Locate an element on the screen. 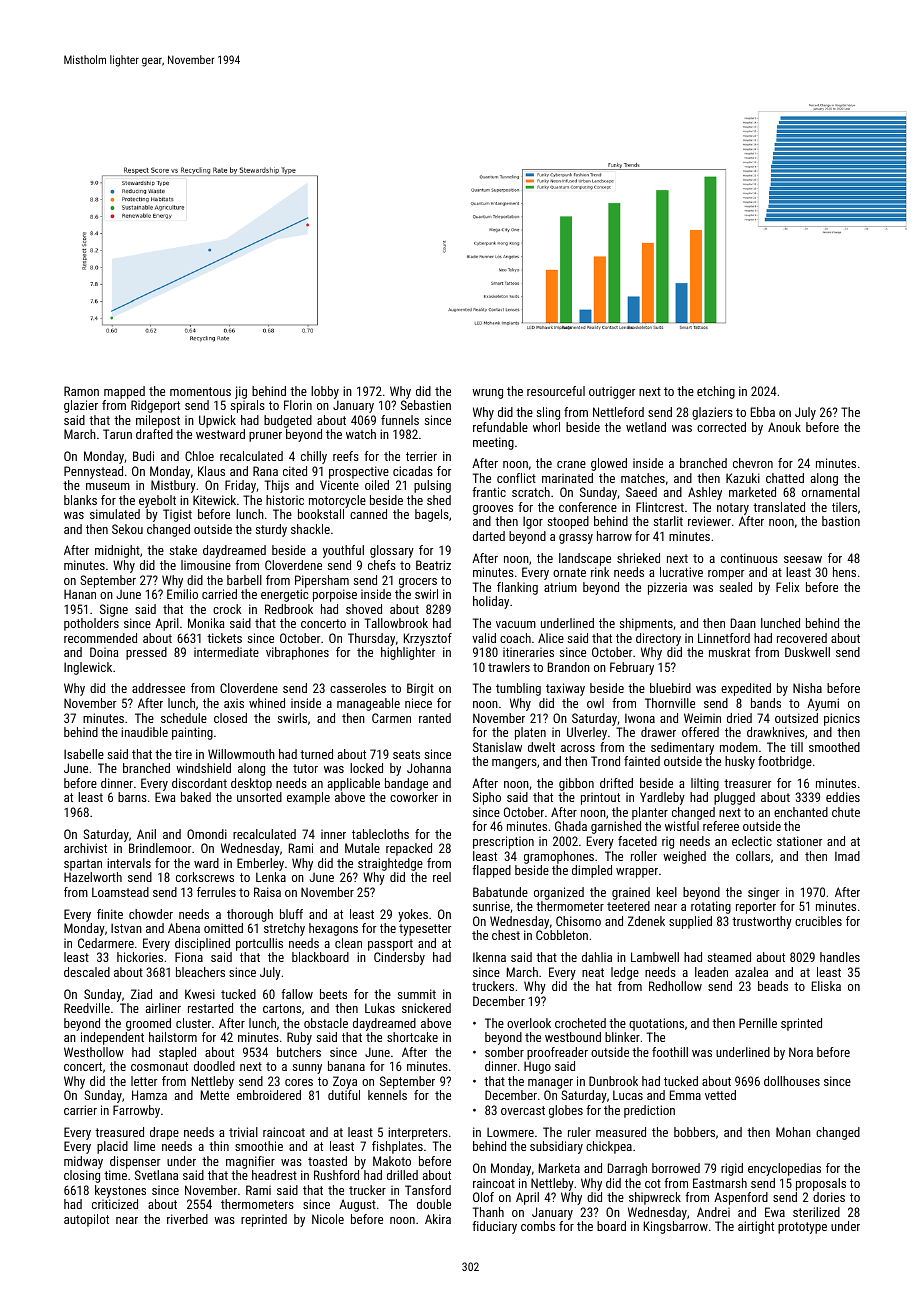  corkscrews is located at coordinates (205, 877).
